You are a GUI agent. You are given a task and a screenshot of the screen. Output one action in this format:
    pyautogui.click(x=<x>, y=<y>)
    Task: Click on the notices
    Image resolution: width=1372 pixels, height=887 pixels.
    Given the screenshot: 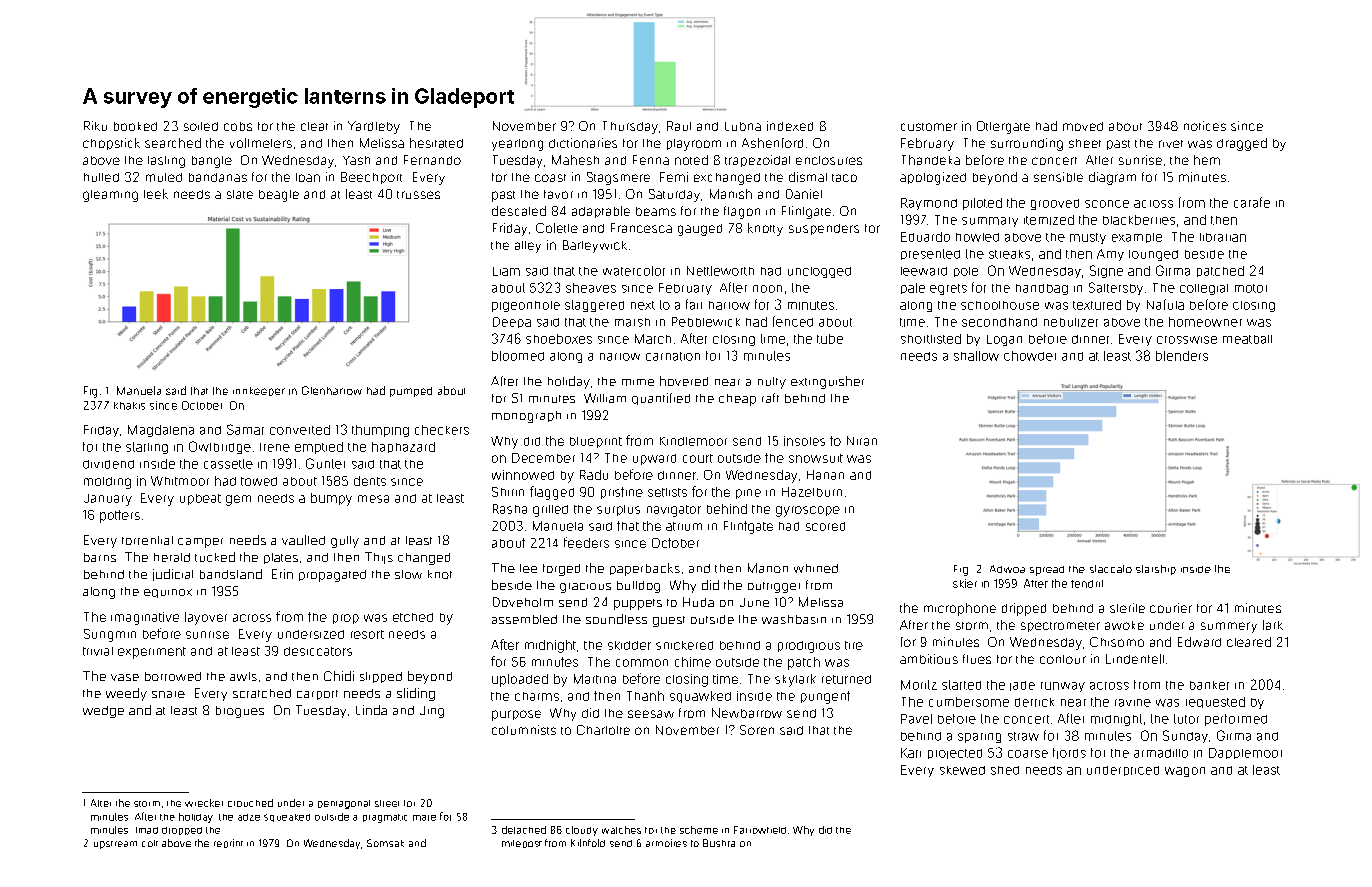 What is the action you would take?
    pyautogui.click(x=1205, y=126)
